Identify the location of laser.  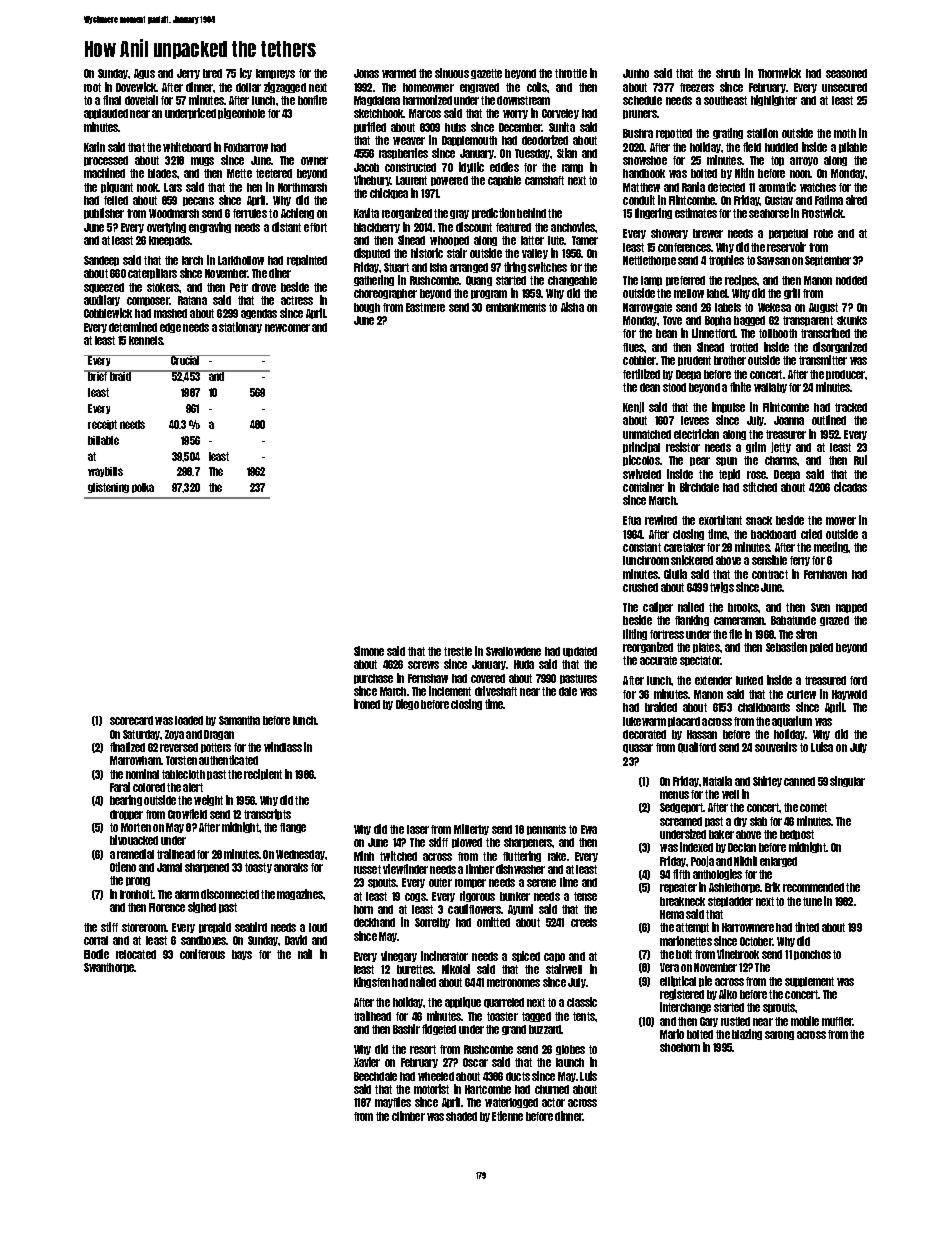
(418, 829).
